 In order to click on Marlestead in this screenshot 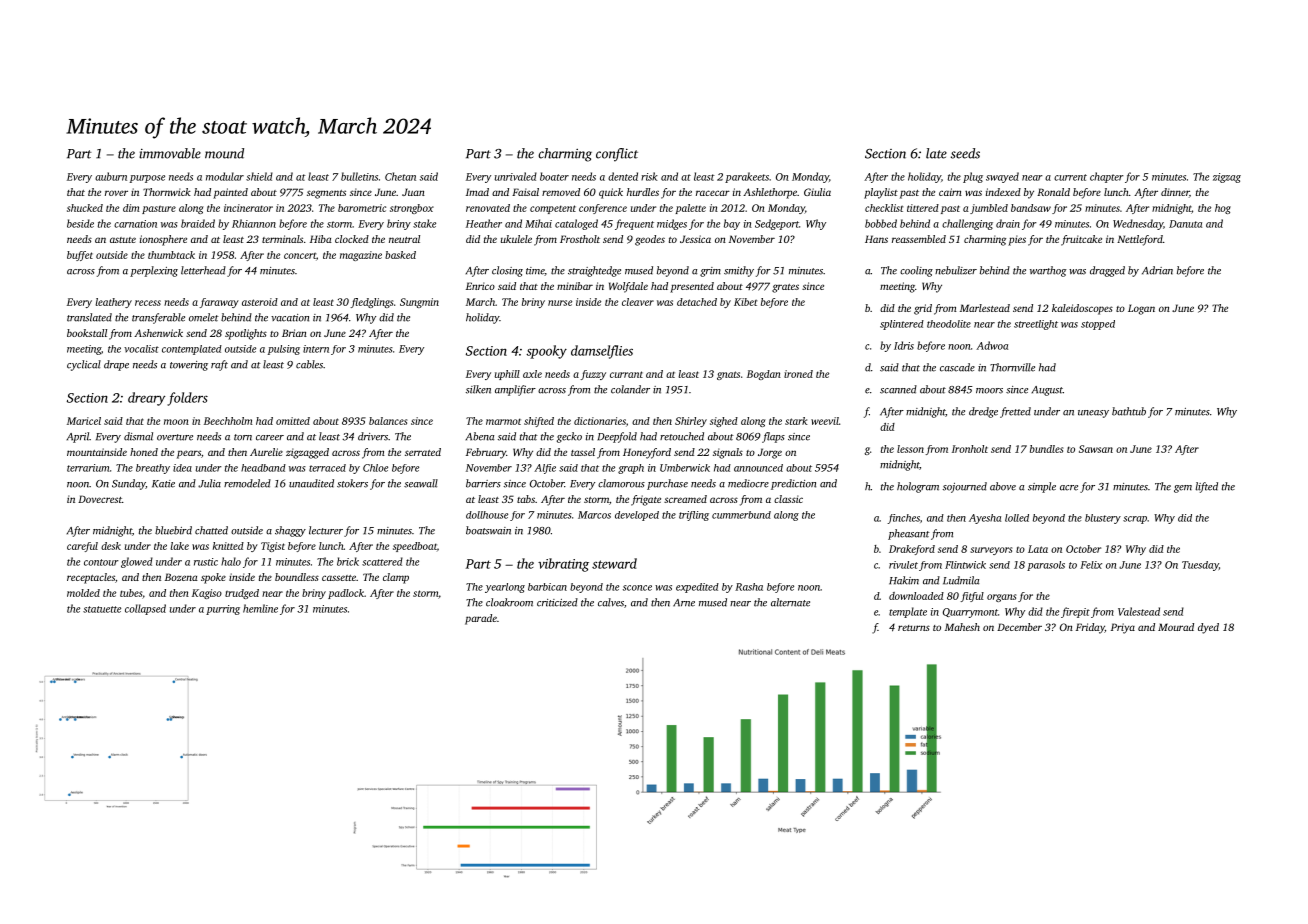, I will do `click(985, 308)`.
